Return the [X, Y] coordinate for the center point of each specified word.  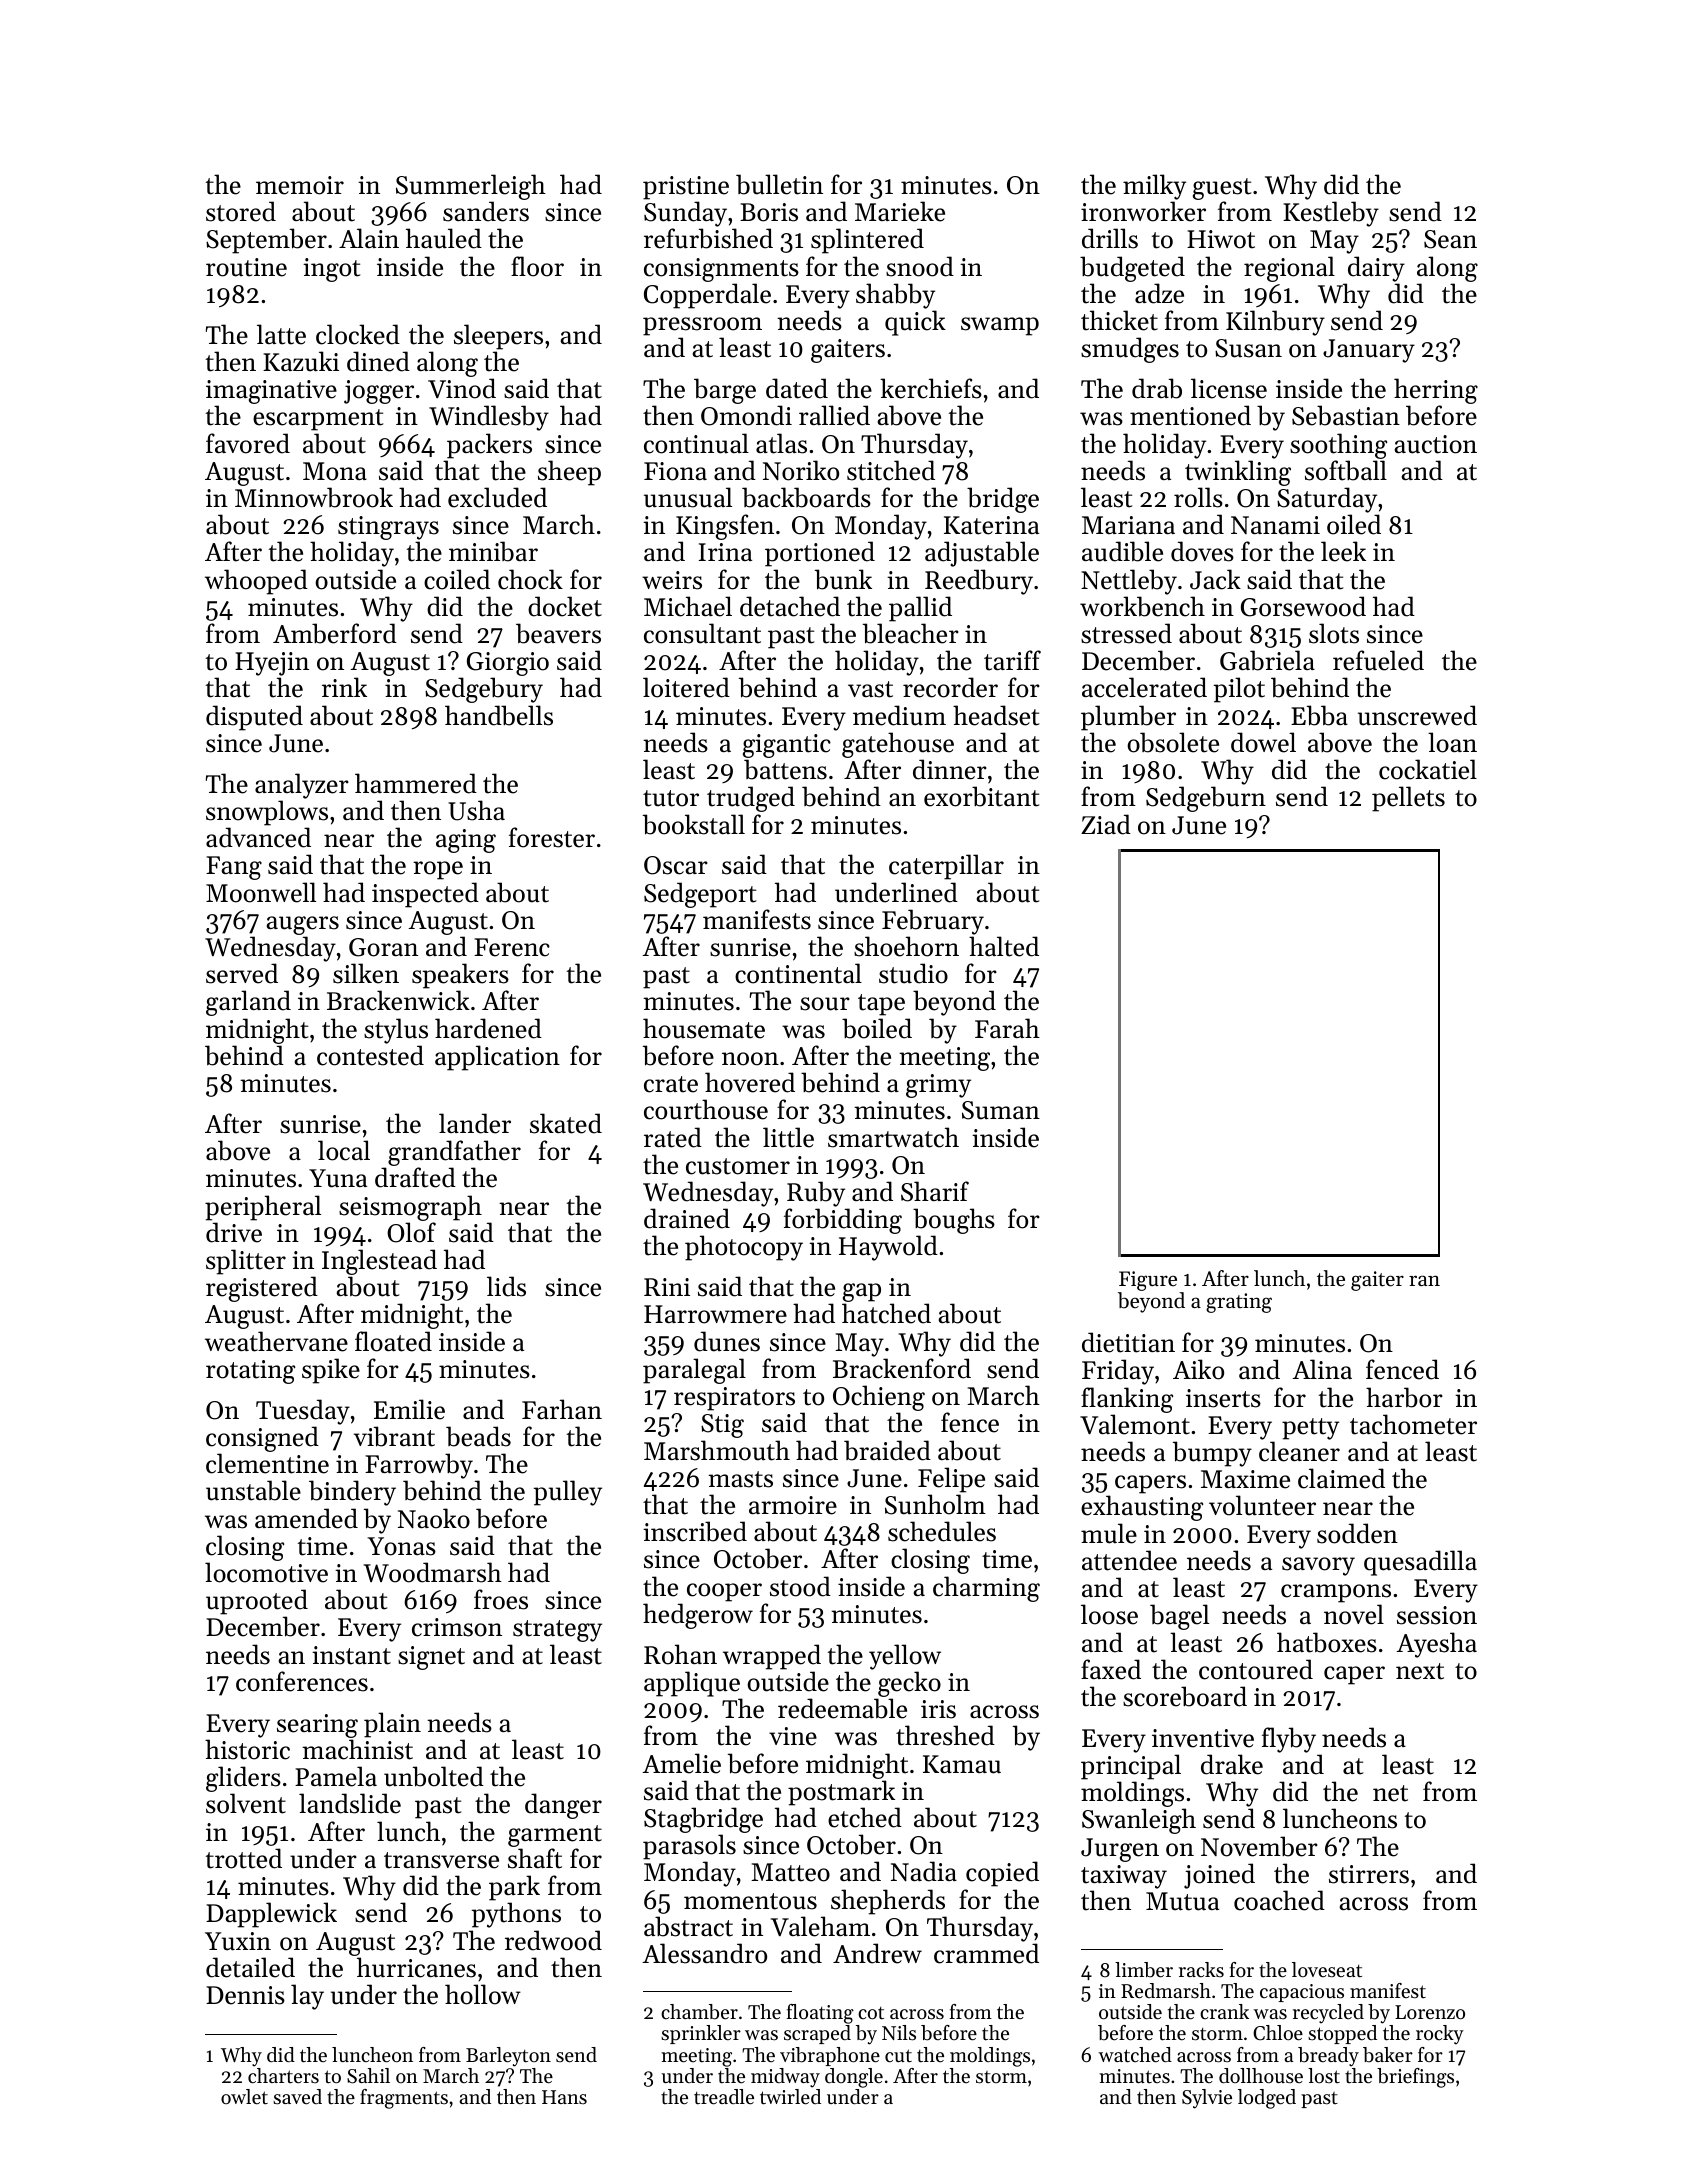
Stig [722, 1426]
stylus [396, 1031]
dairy [1376, 269]
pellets [1408, 799]
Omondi [746, 415]
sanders [486, 211]
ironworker [1143, 211]
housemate [704, 1028]
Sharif [935, 1191]
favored [248, 443]
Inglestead [379, 1262]
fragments [404, 2099]
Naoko [434, 1518]
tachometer [1413, 1424]
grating [1239, 1303]
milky [1154, 187]
